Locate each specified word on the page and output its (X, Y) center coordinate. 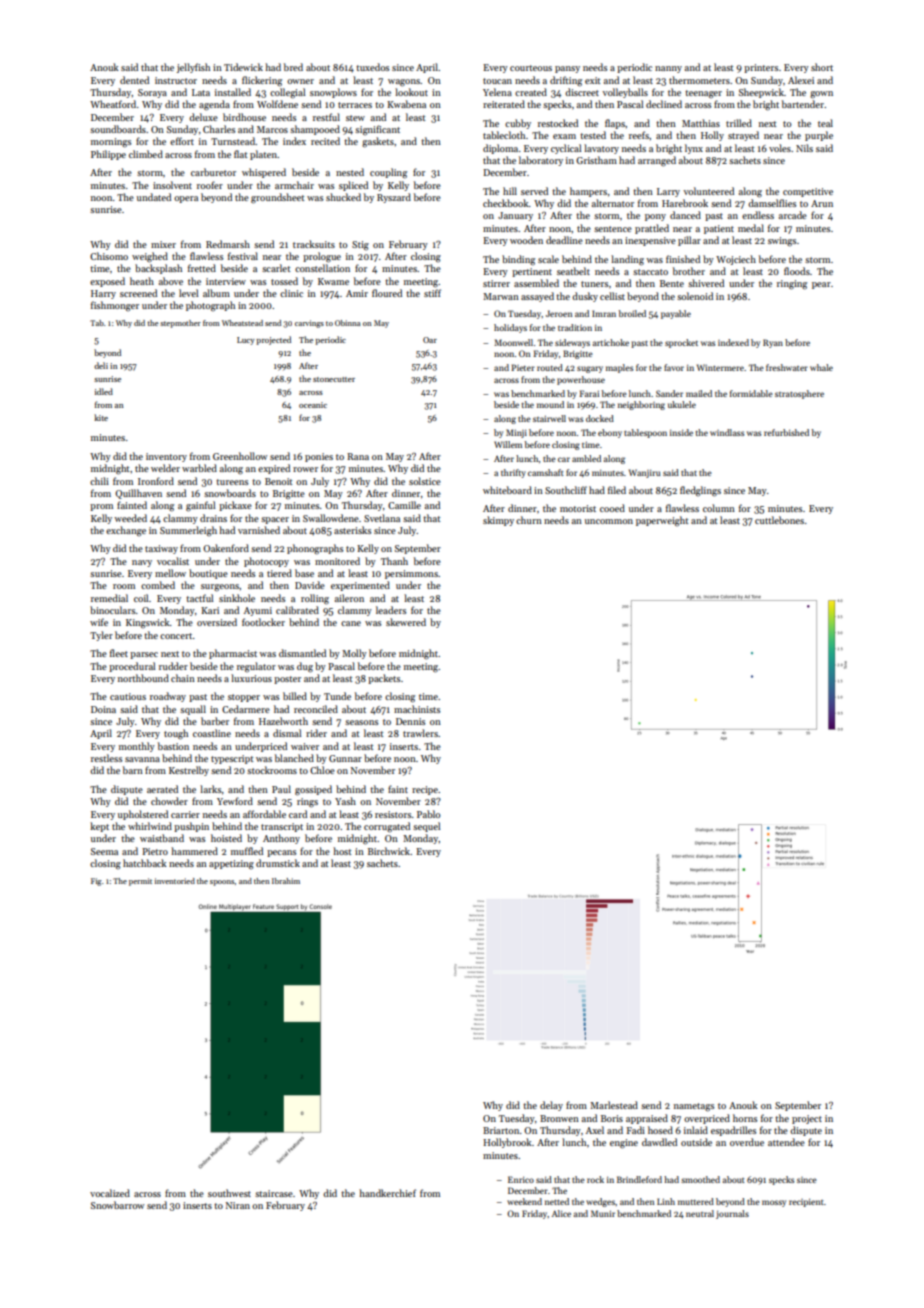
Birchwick (389, 851)
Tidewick (243, 67)
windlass (727, 432)
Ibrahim (286, 881)
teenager (703, 94)
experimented (360, 586)
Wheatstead (242, 323)
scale (548, 259)
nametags (694, 1107)
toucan (497, 81)
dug (305, 667)
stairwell (549, 418)
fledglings (700, 491)
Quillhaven (138, 494)
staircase (274, 1193)
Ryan (773, 343)
